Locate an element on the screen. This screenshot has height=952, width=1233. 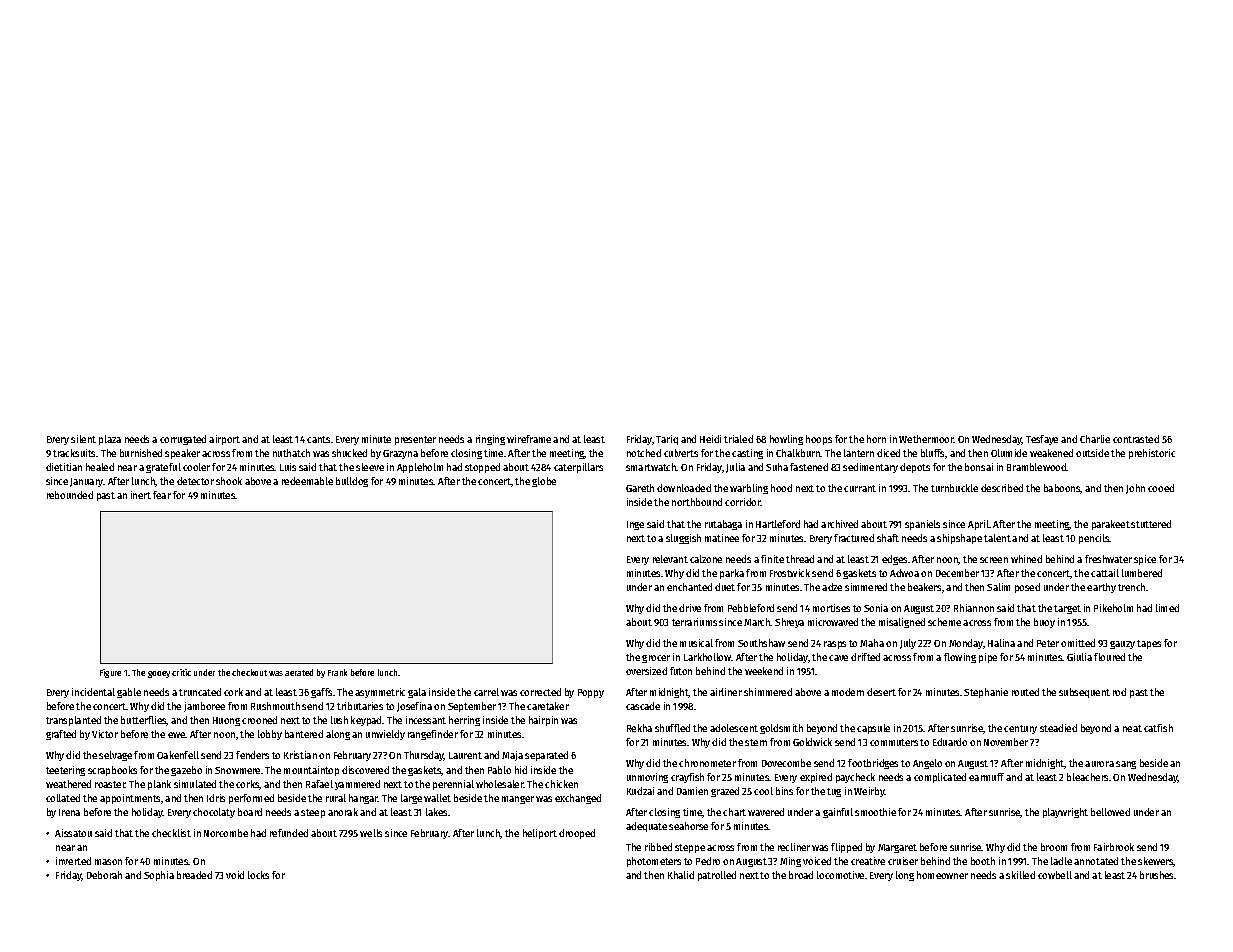
Frank is located at coordinates (337, 672).
